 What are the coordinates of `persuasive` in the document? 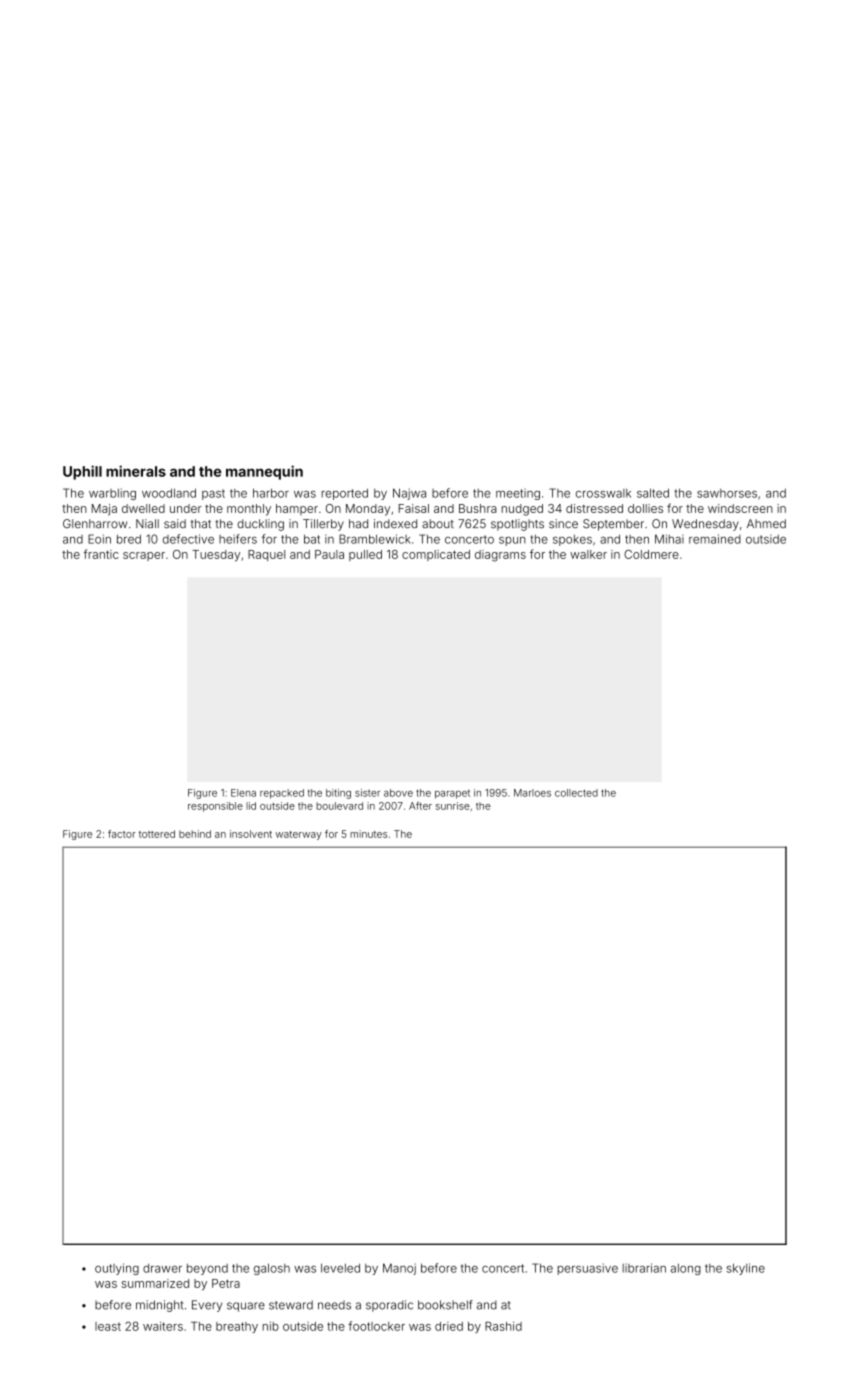 It's located at (588, 1269).
